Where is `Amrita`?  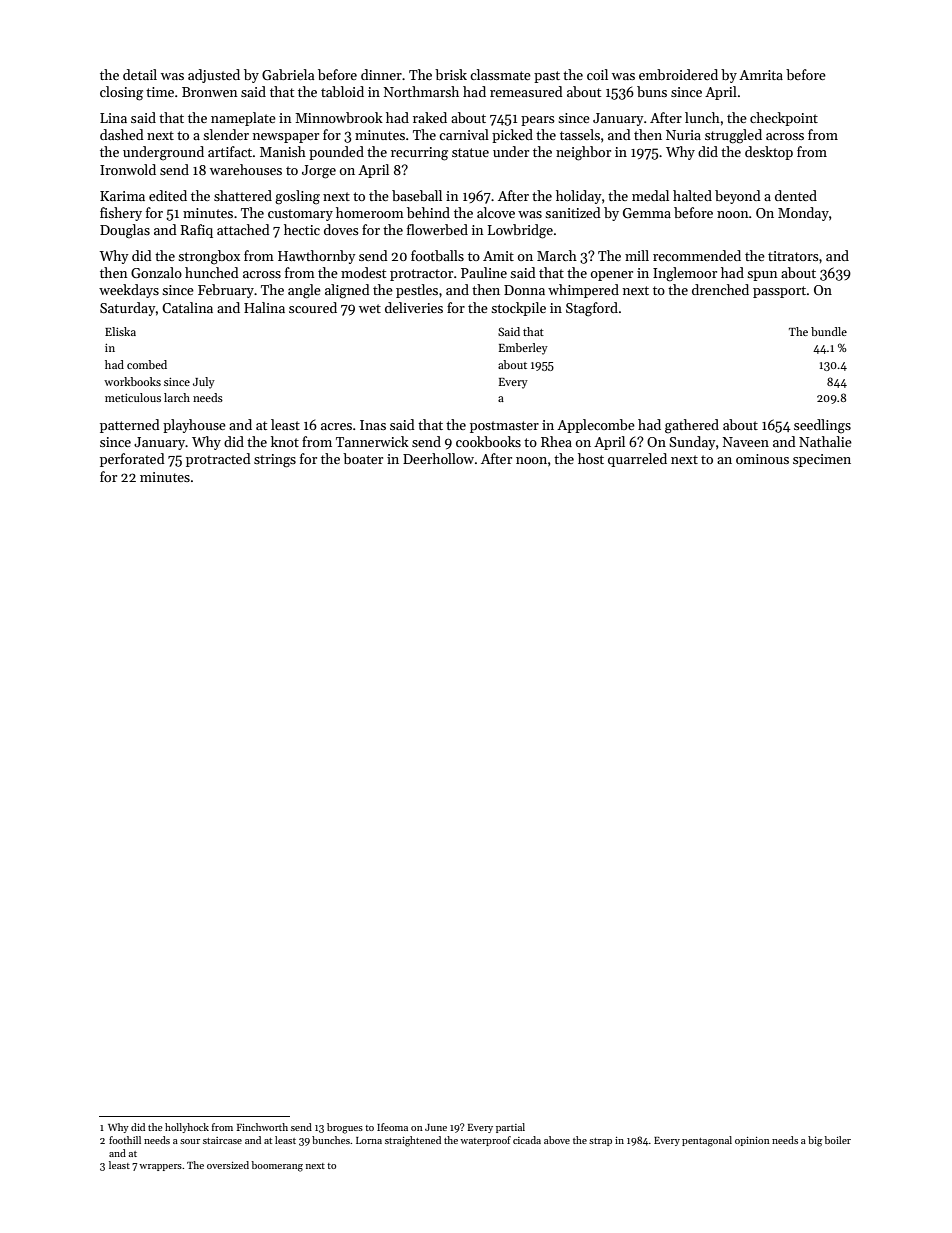 Amrita is located at coordinates (761, 75).
